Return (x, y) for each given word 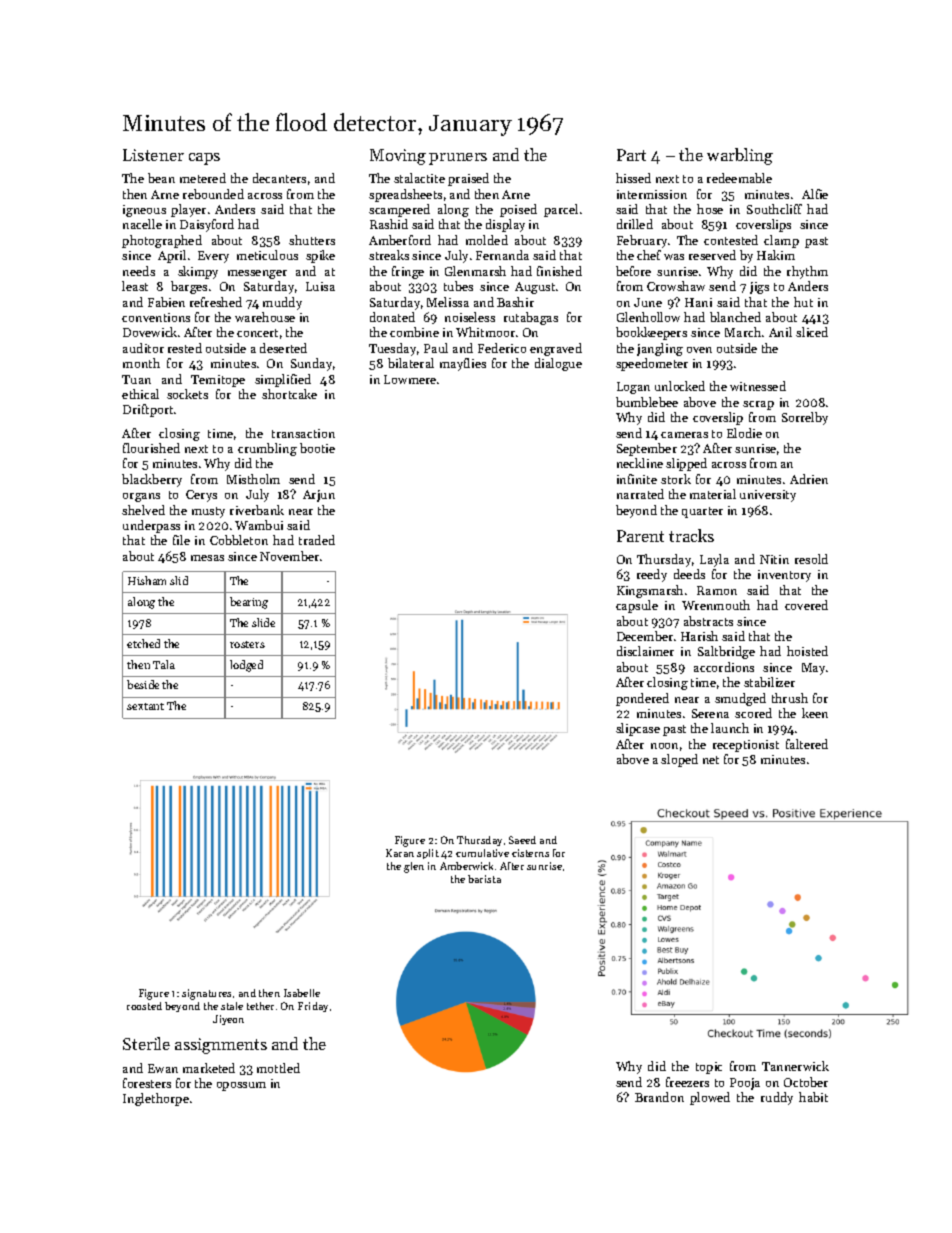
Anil (780, 332)
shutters (312, 240)
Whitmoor (485, 332)
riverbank (257, 510)
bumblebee (647, 402)
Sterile (146, 1043)
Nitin (774, 559)
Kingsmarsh (650, 591)
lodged (246, 666)
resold (811, 559)
